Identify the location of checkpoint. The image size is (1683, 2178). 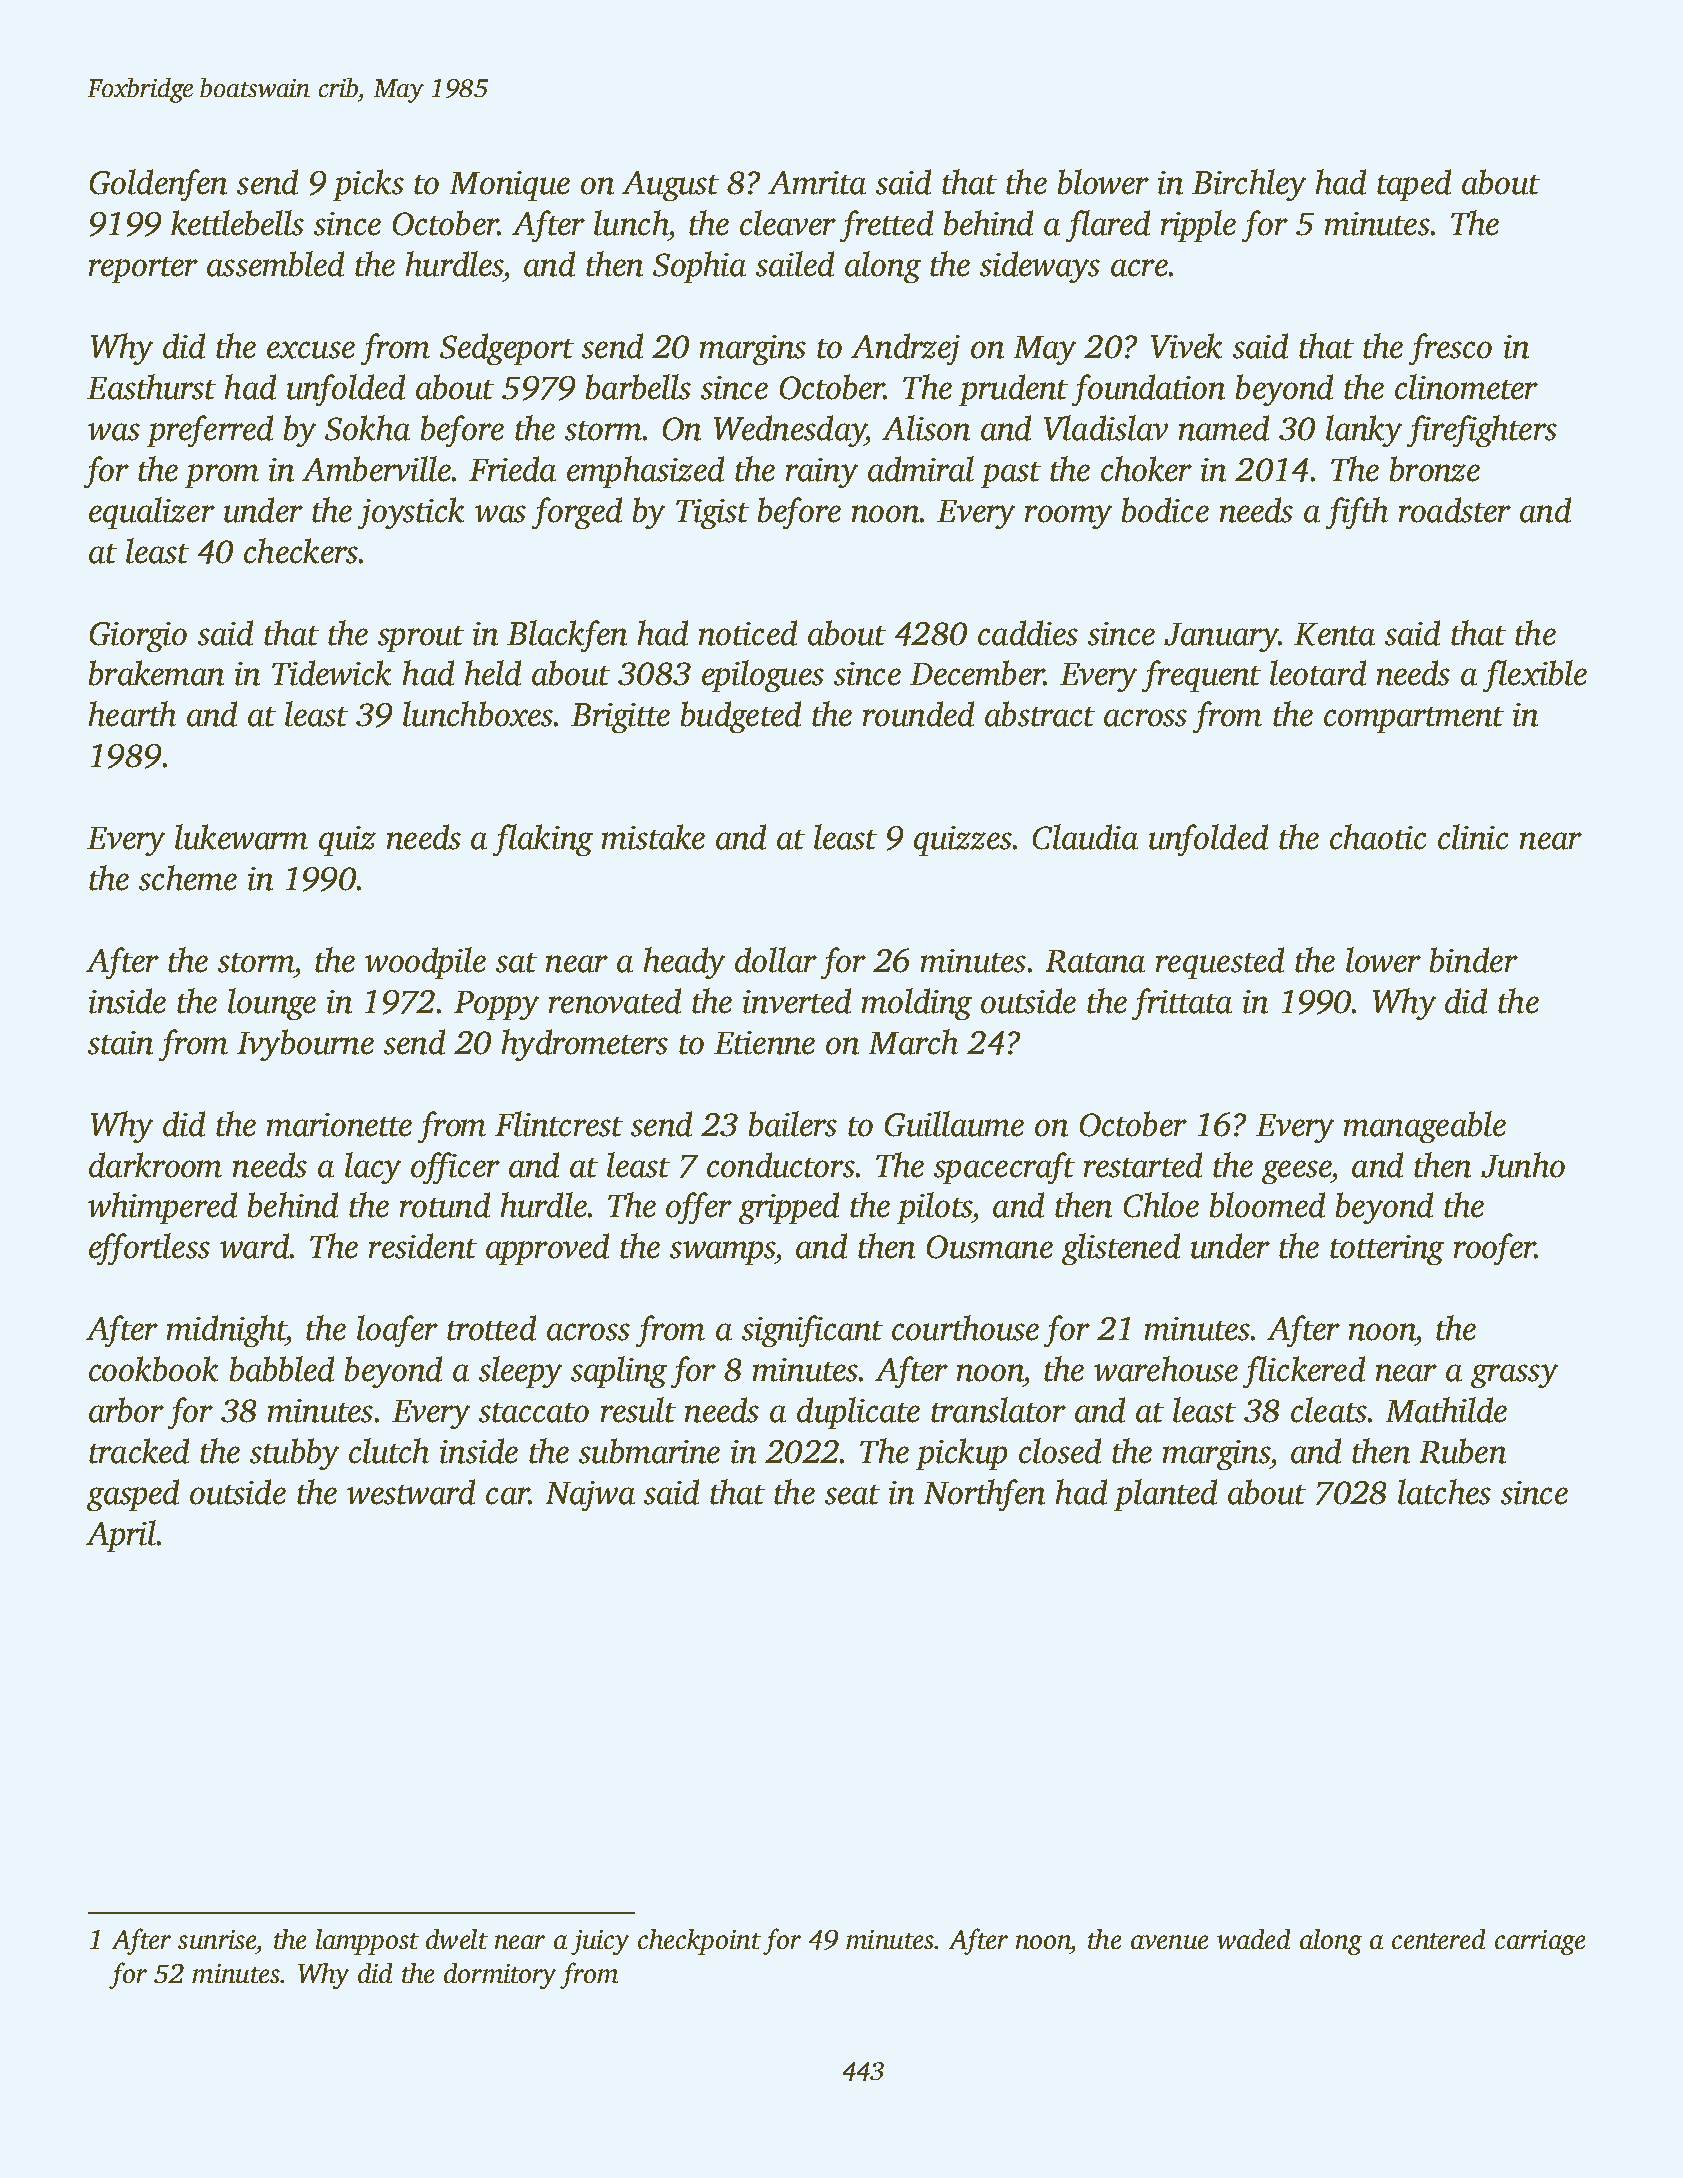
(699, 1942).
